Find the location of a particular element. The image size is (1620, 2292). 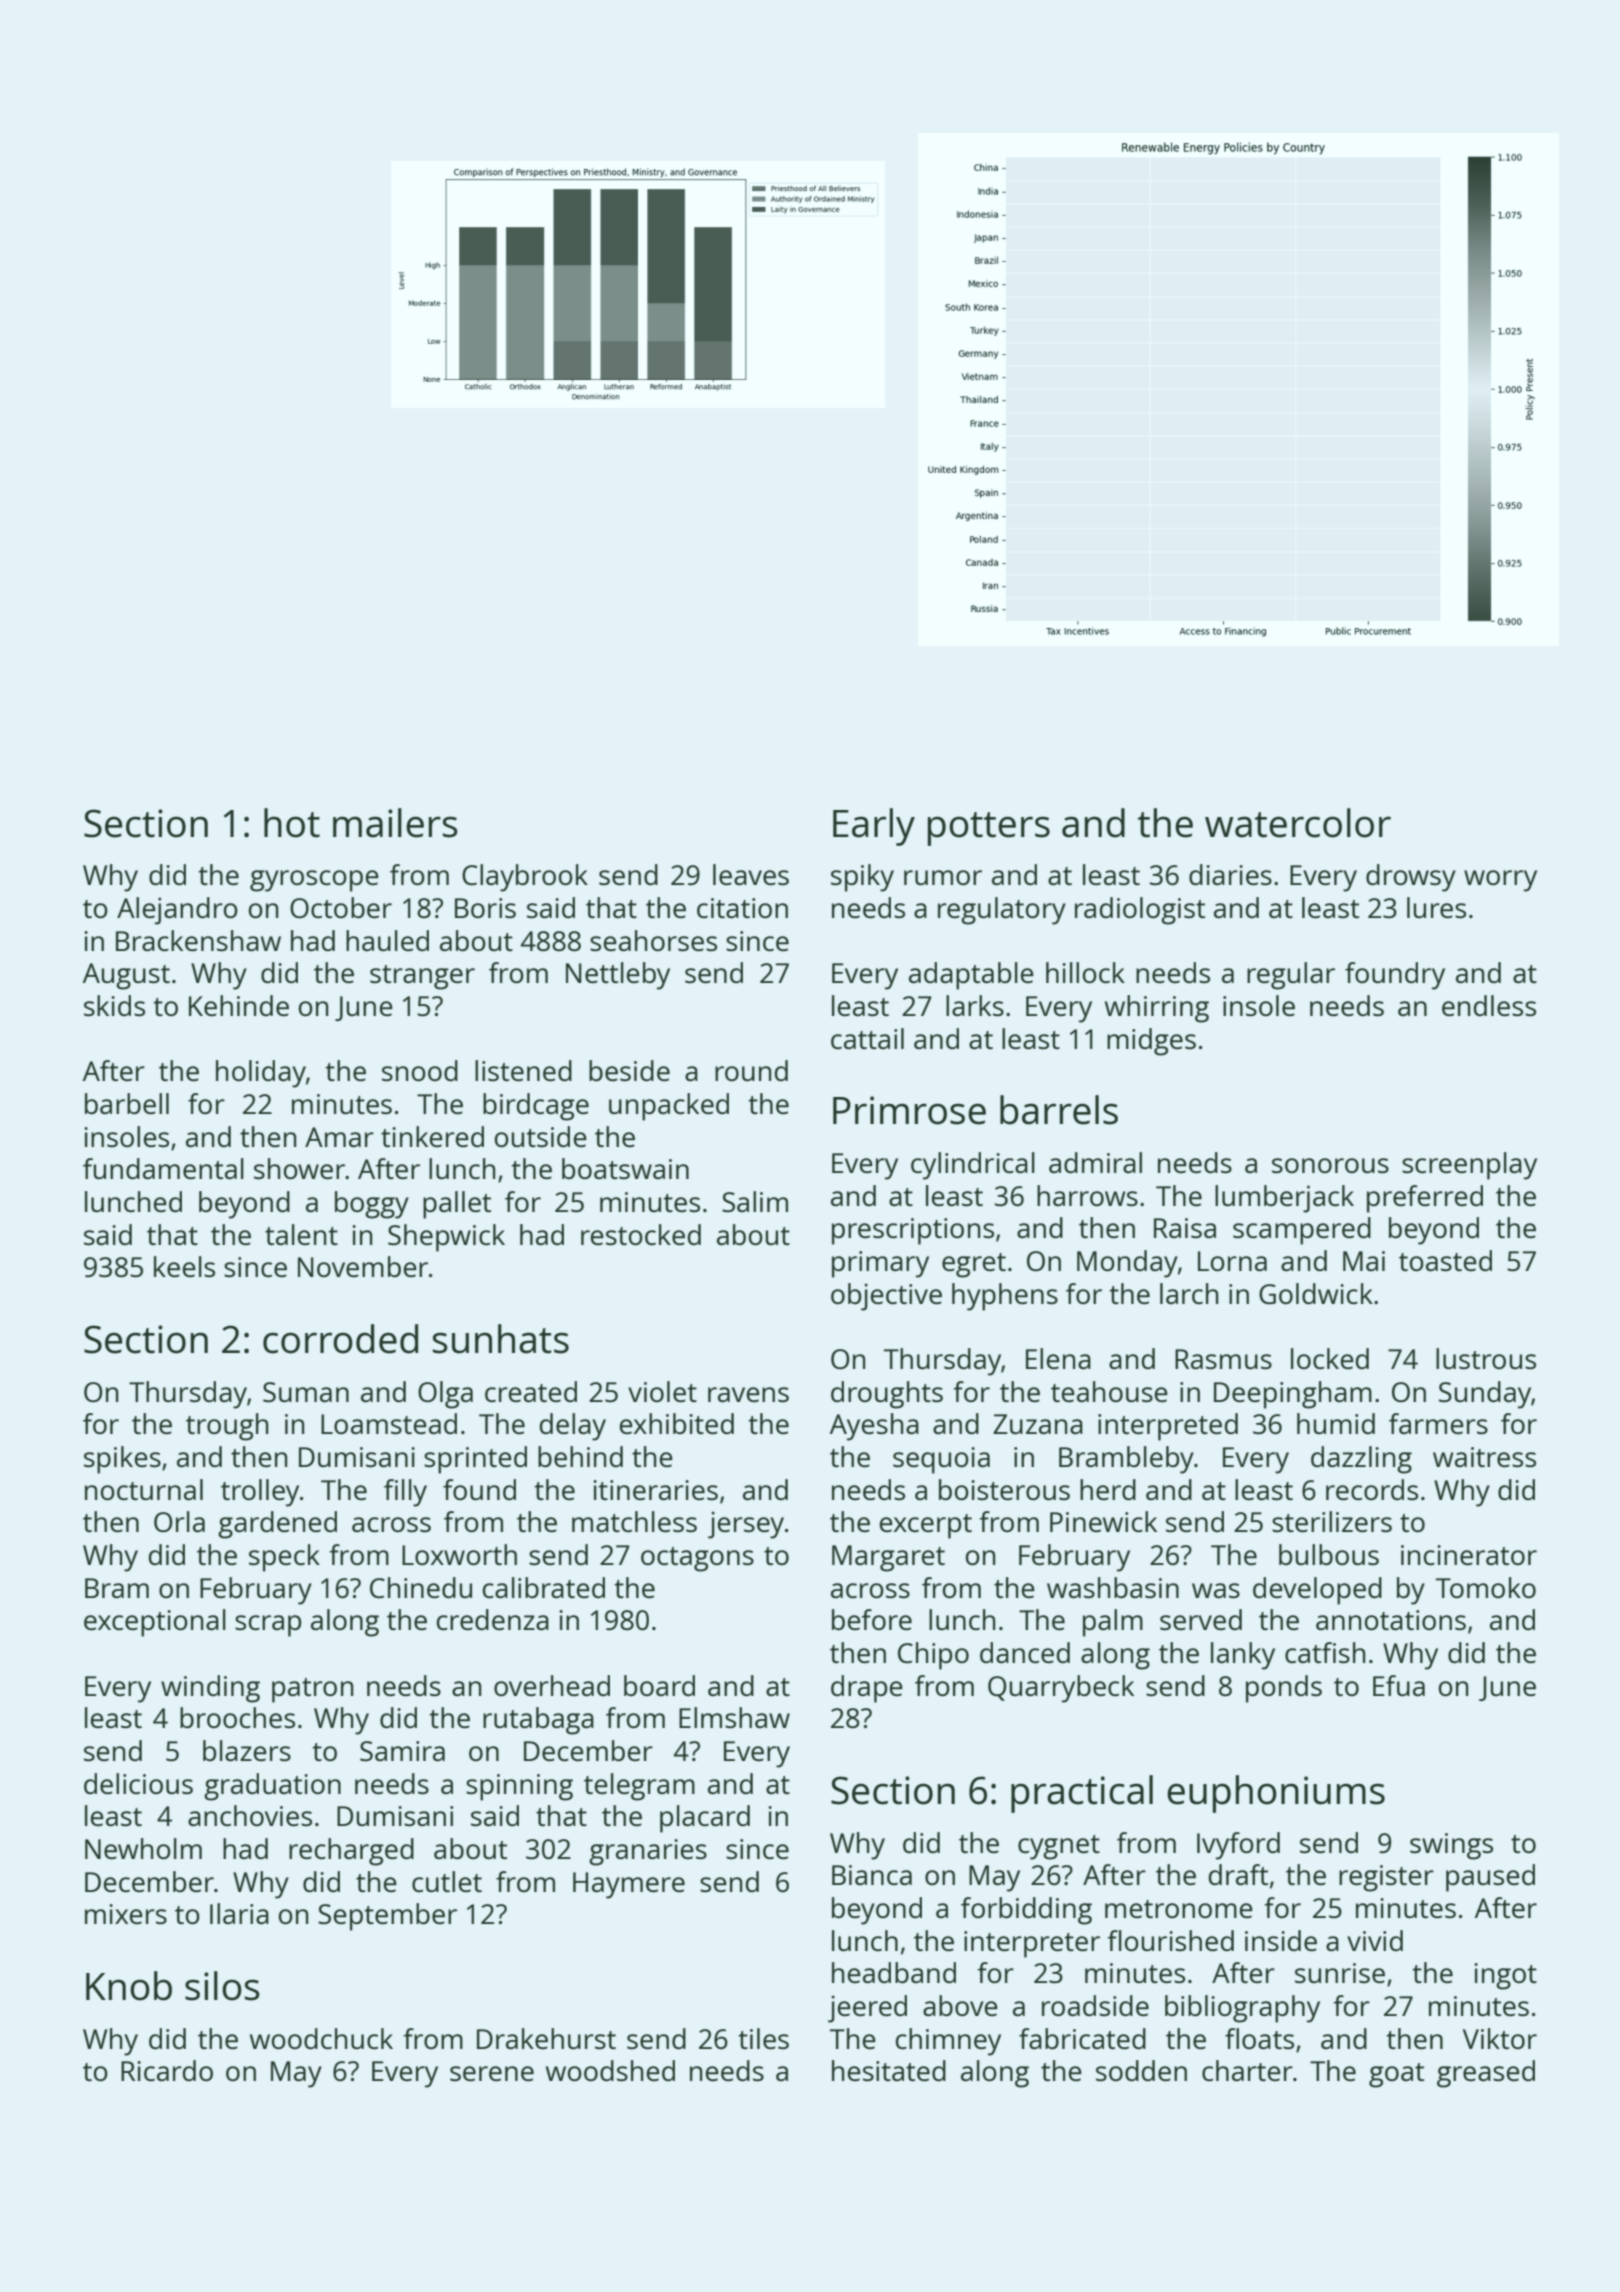

silos is located at coordinates (222, 1986).
